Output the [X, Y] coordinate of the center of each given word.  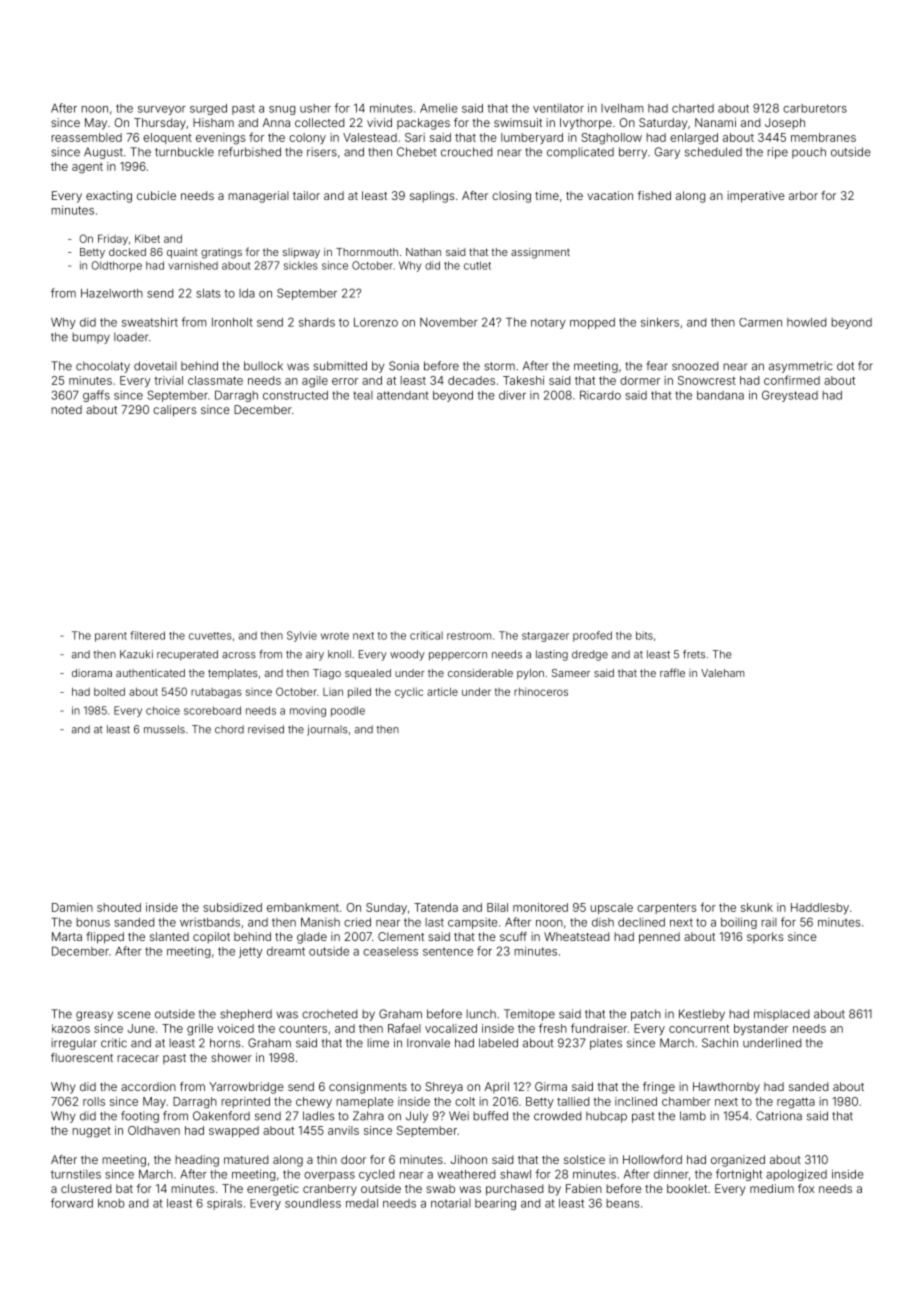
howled [806, 322]
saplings [432, 197]
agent [87, 168]
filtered [147, 635]
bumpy [91, 338]
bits [644, 635]
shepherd [246, 1015]
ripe [777, 153]
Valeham [722, 673]
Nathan [423, 252]
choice [163, 710]
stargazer [545, 637]
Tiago [327, 674]
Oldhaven [154, 1130]
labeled [498, 1043]
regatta [796, 1103]
